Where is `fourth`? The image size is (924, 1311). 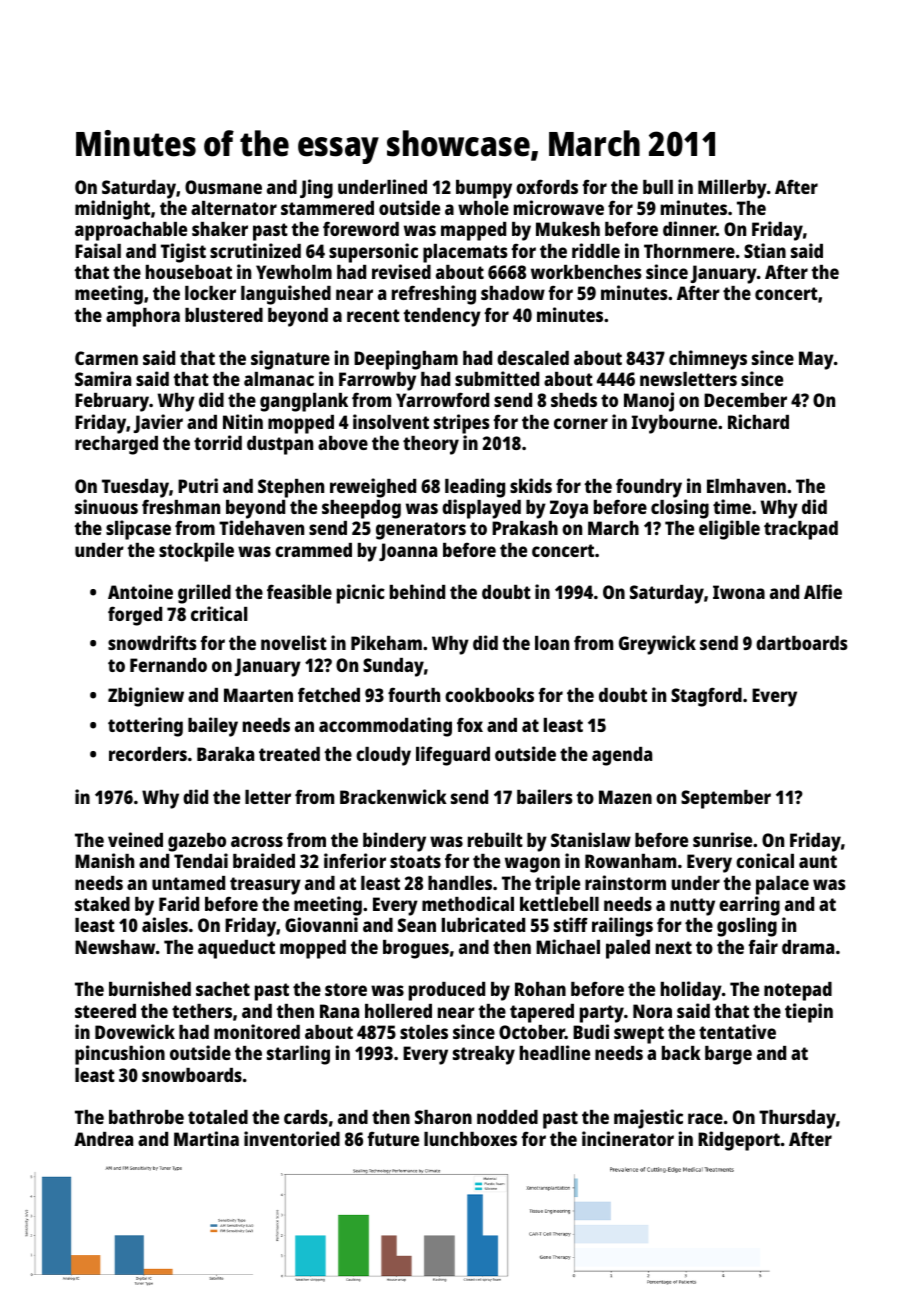
fourth is located at coordinates (414, 694).
